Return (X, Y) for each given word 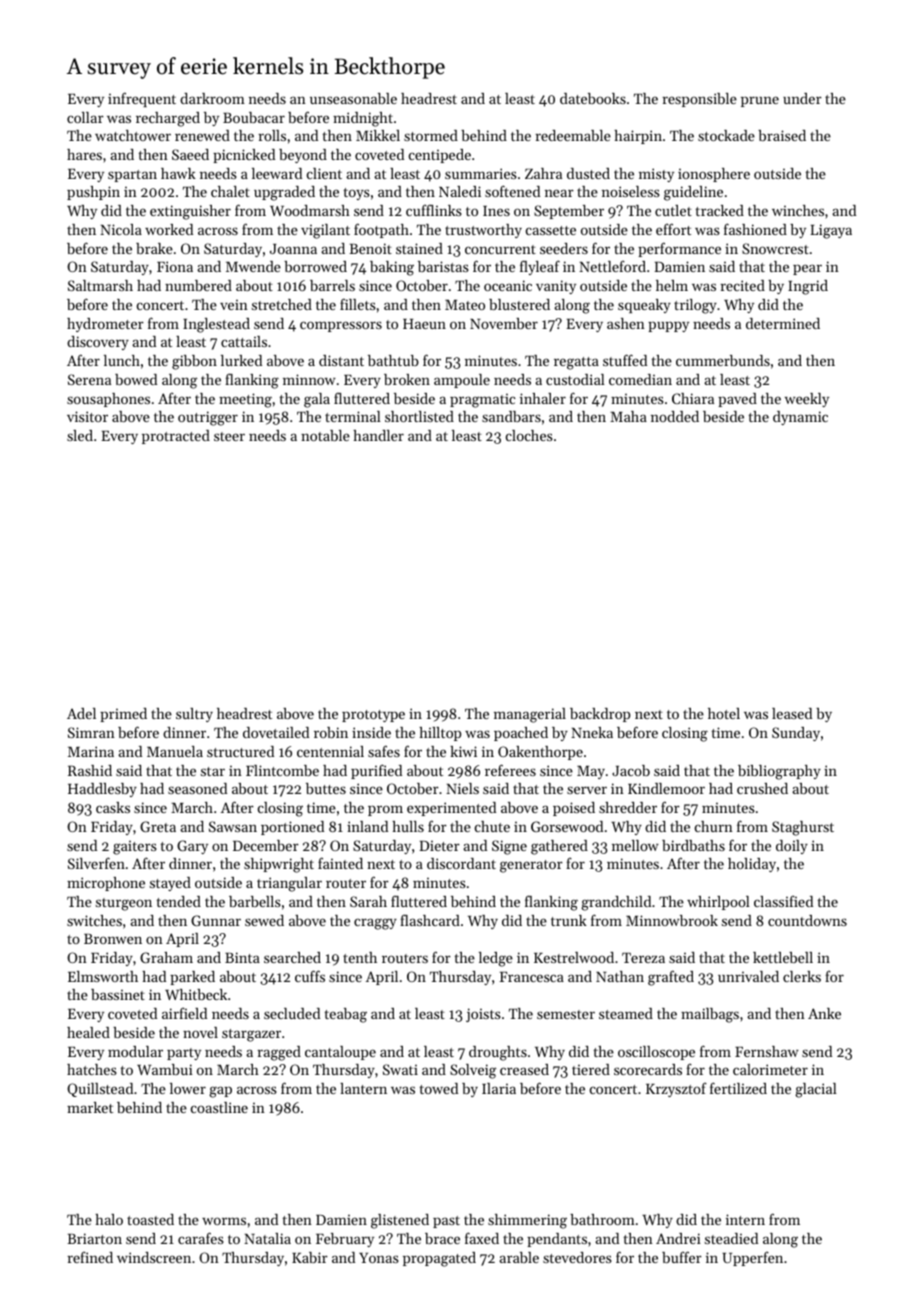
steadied (731, 1238)
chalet (230, 191)
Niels (462, 788)
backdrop (600, 715)
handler (378, 435)
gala (317, 400)
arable (519, 1257)
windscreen (154, 1257)
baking (392, 268)
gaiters (135, 848)
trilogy (695, 306)
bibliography (779, 772)
